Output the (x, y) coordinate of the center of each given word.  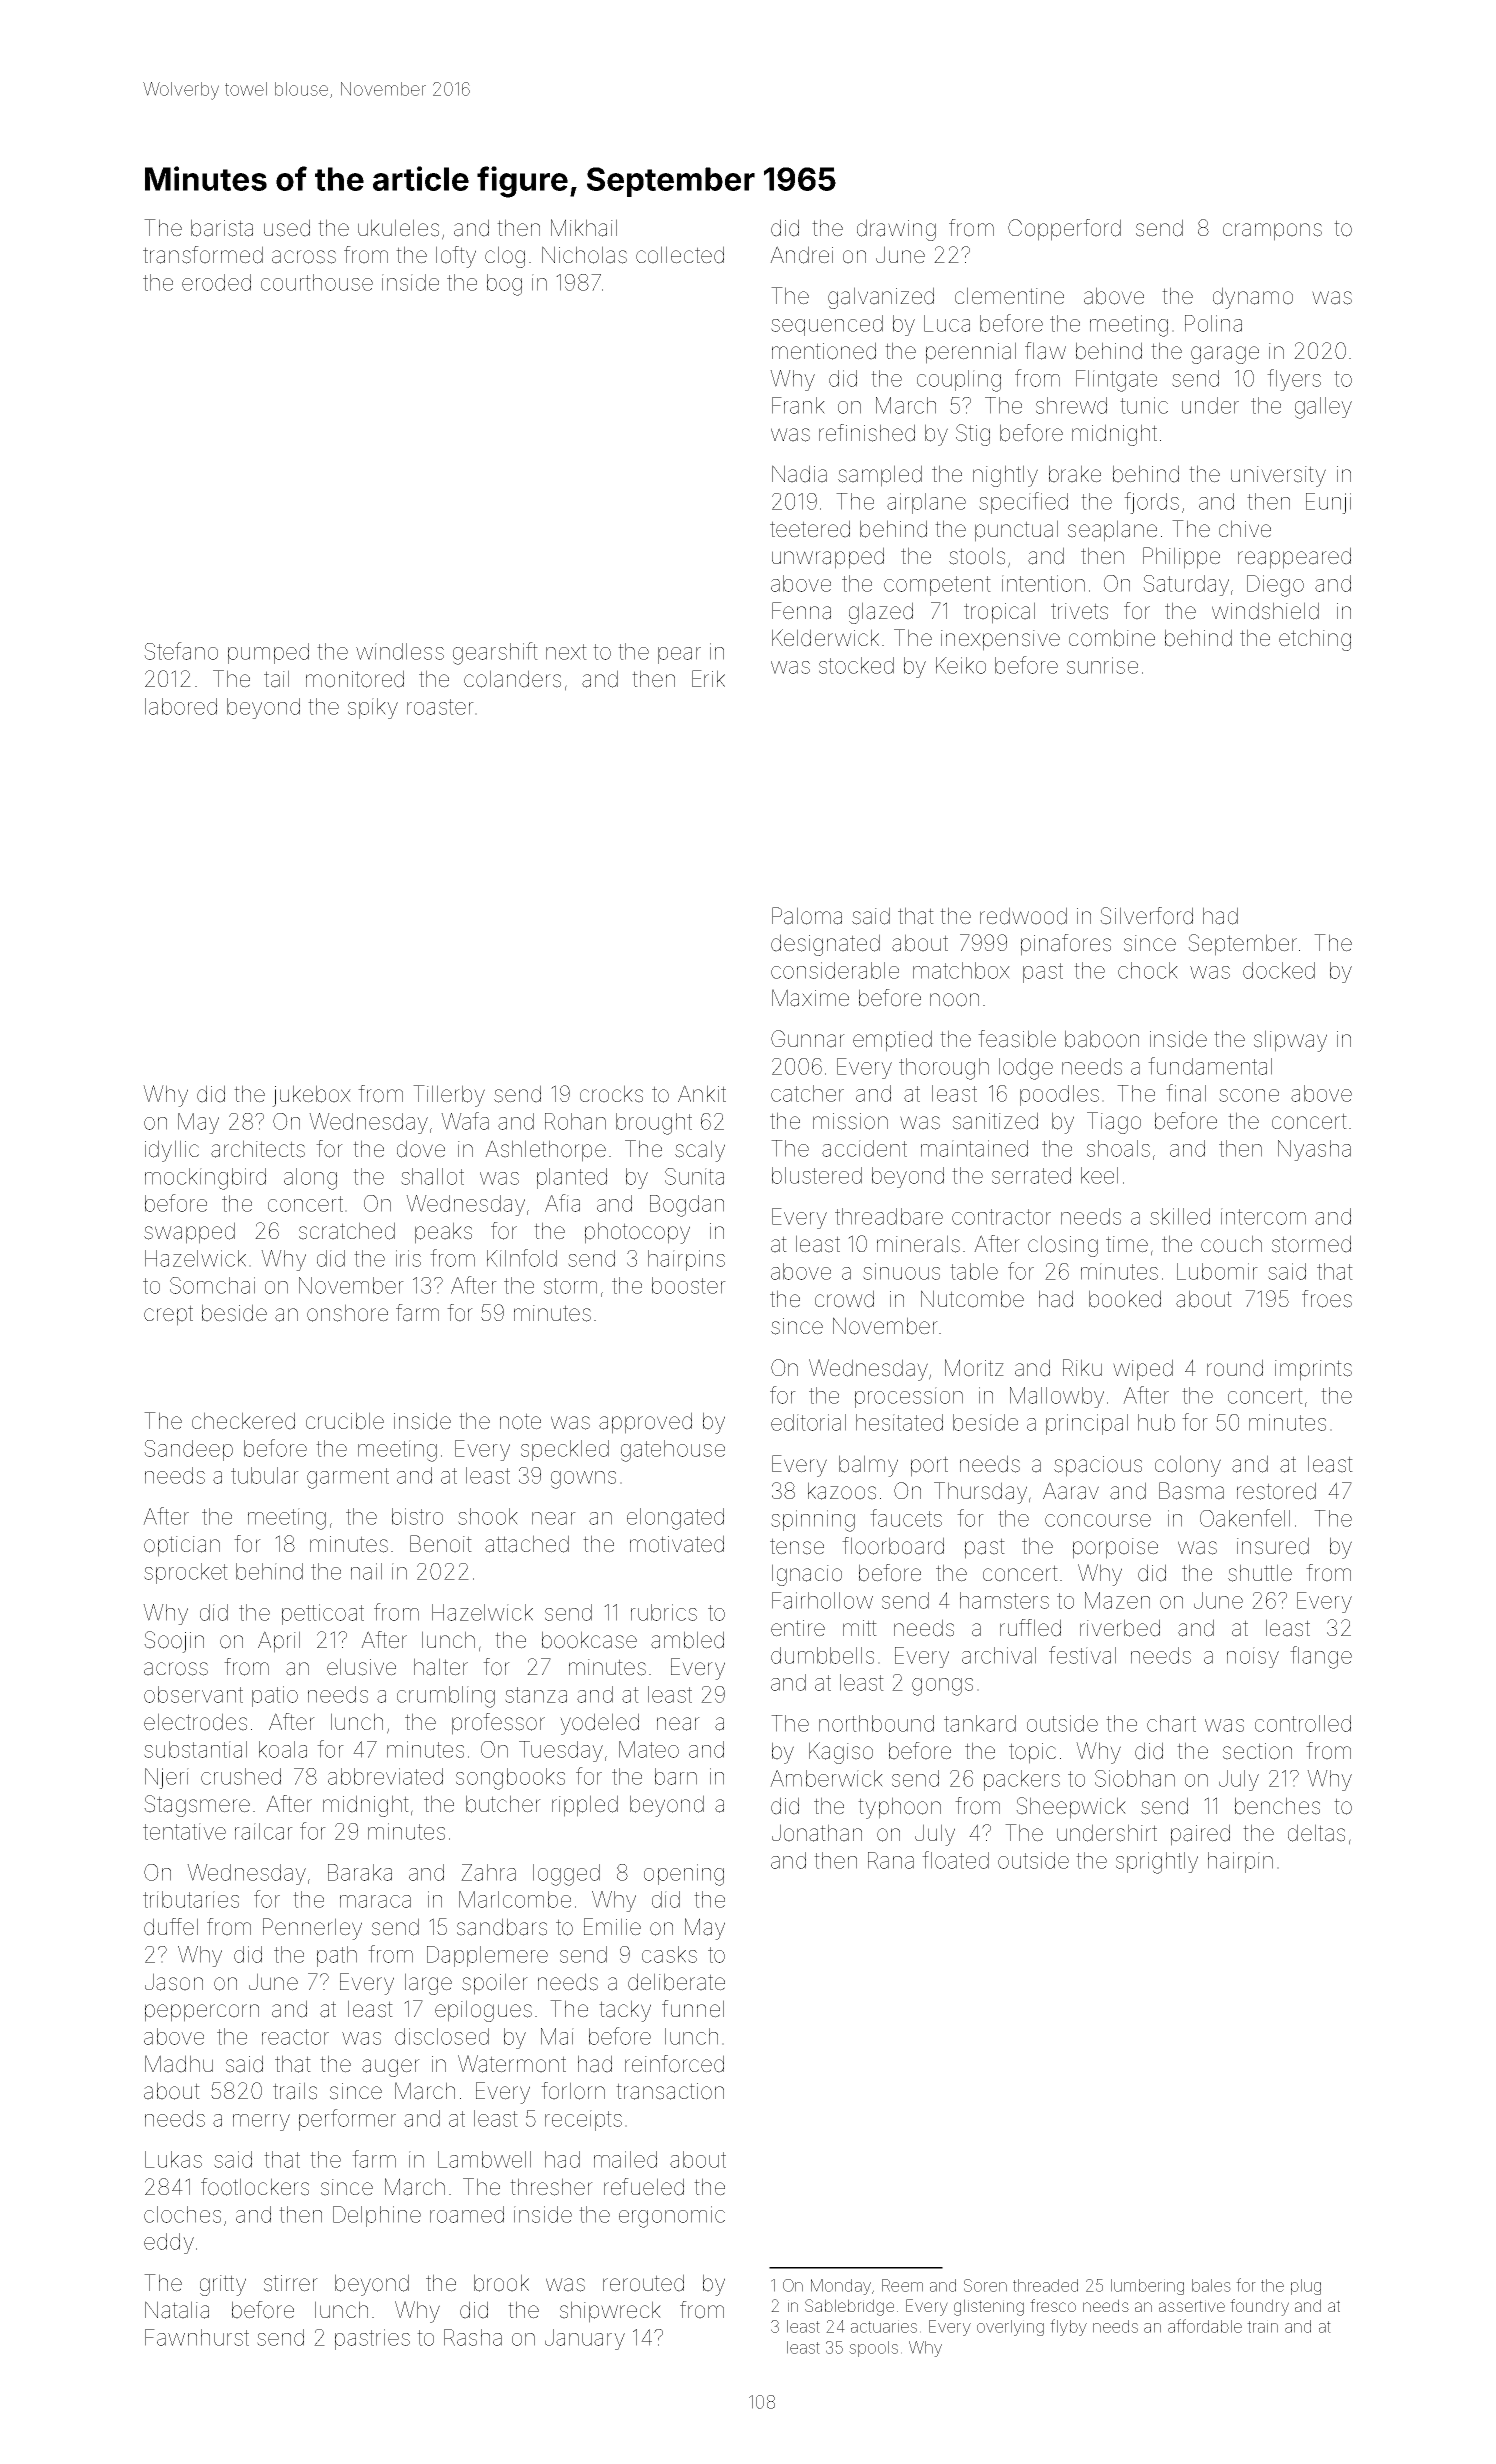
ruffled (1030, 1628)
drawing (896, 230)
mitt (860, 1628)
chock (1148, 970)
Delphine (377, 2216)
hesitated (899, 1422)
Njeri (167, 1778)
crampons (1272, 232)
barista (222, 228)
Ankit (702, 1093)
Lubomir (1217, 1271)
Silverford (1146, 916)
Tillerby (449, 1096)
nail (366, 1571)
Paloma (807, 916)
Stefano (181, 651)
